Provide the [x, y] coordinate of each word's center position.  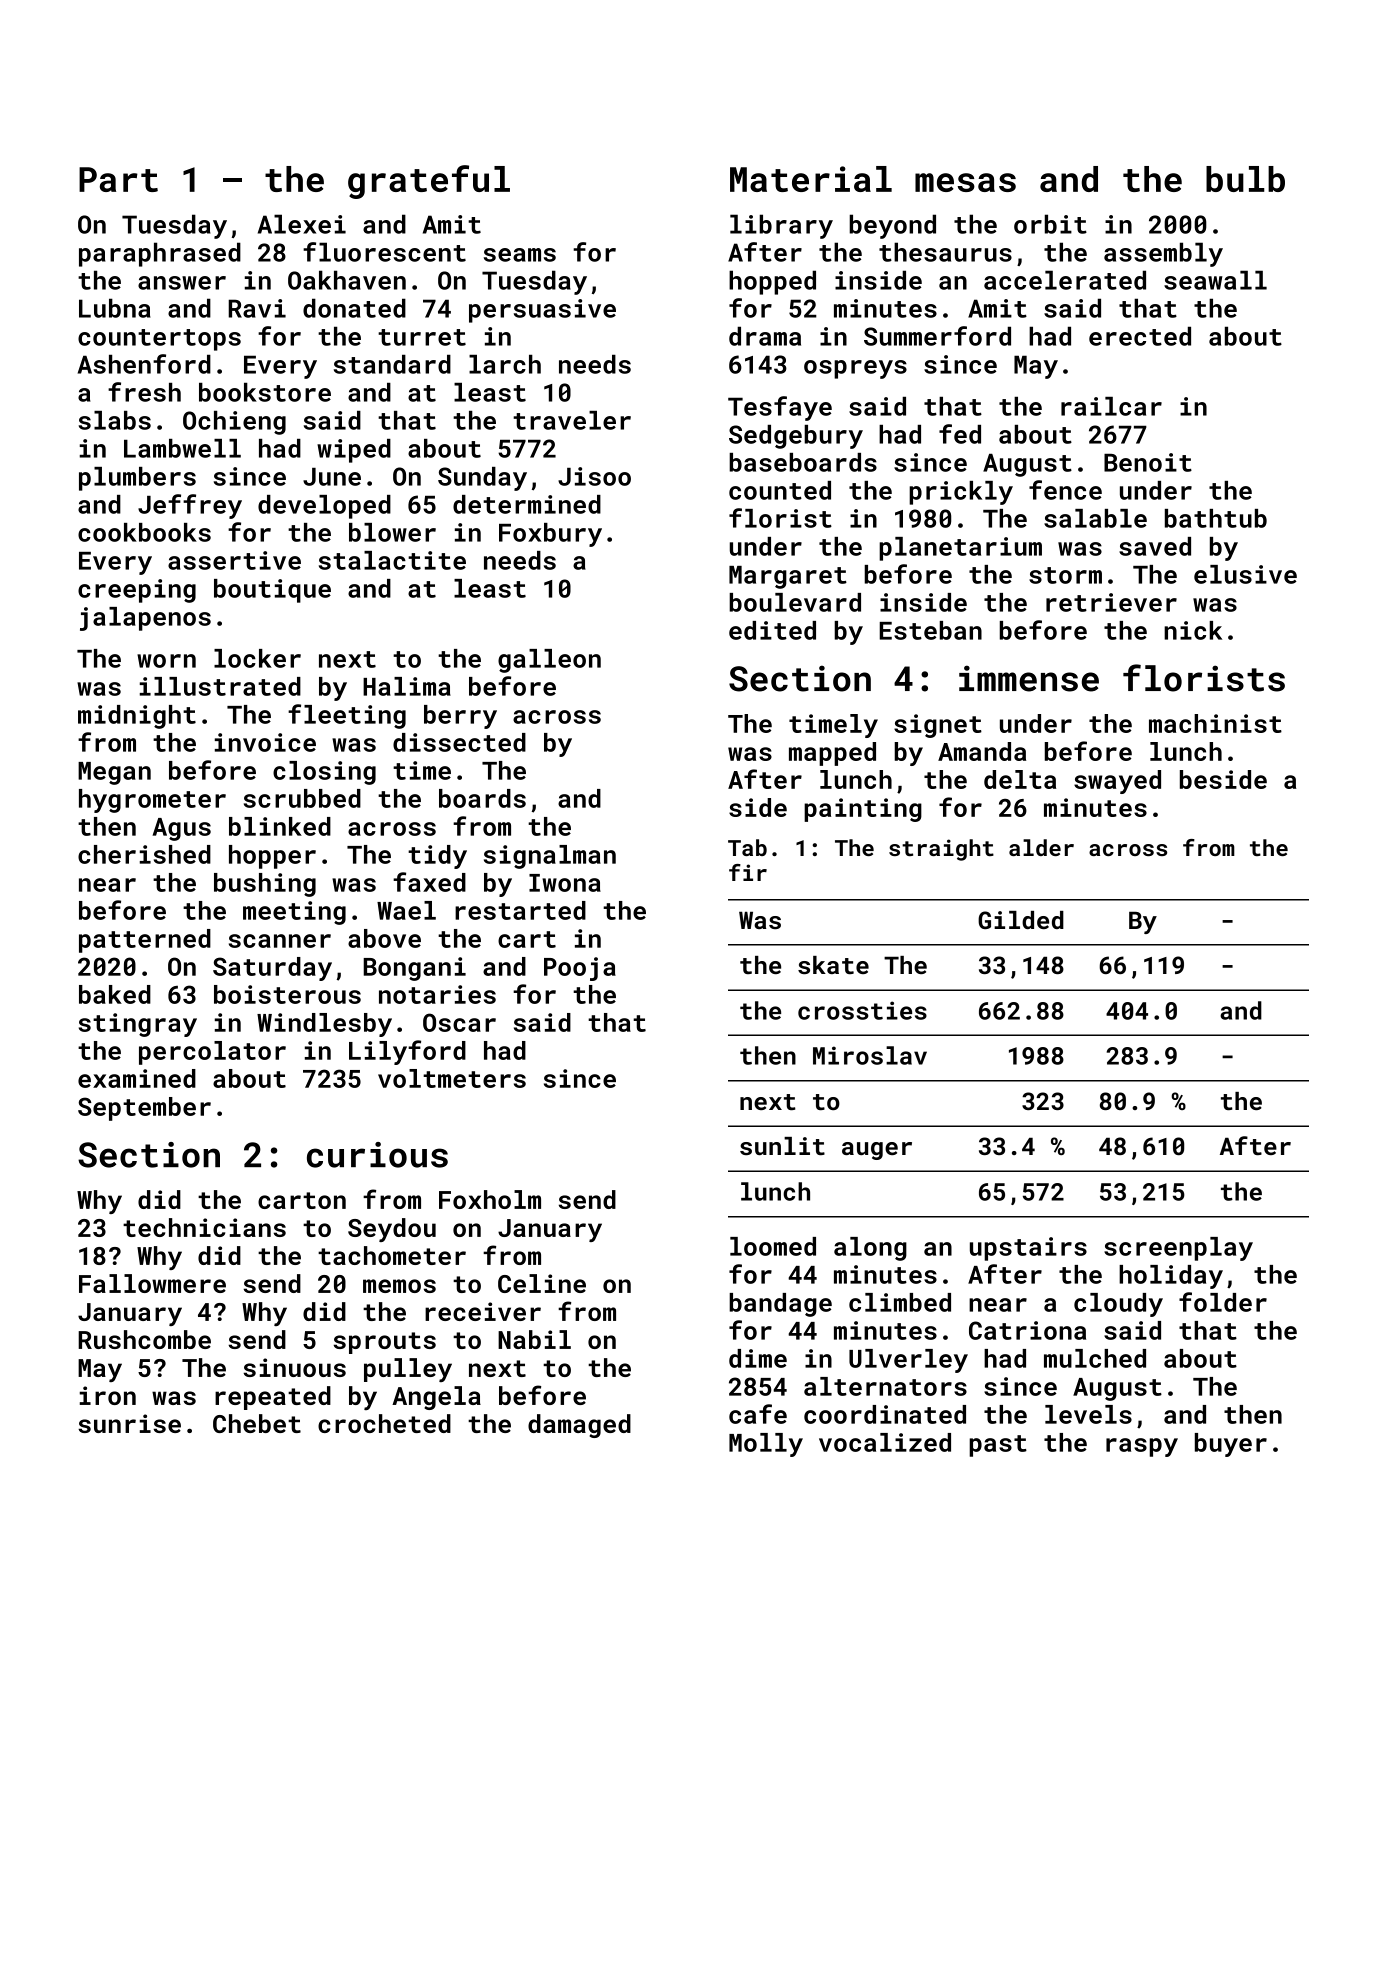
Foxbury [550, 535]
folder [1223, 1302]
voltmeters [452, 1078]
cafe [758, 1414]
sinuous [294, 1367]
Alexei [302, 224]
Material [811, 179]
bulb [1245, 179]
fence [1065, 490]
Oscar [459, 1022]
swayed [1117, 782]
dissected [459, 742]
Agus [181, 829]
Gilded [1021, 920]
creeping [137, 591]
